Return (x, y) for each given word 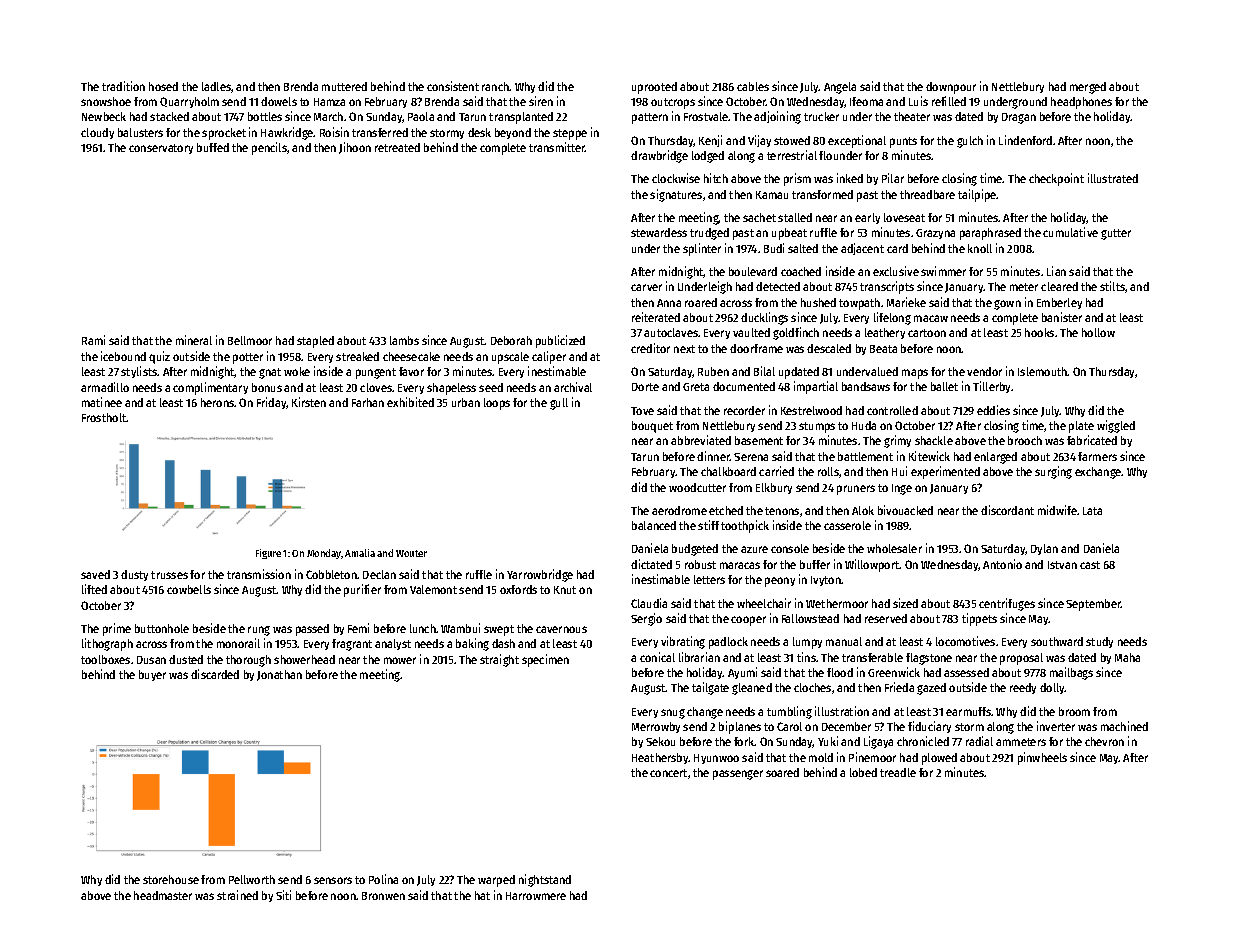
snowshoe (106, 101)
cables (753, 86)
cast (1090, 565)
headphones (1081, 103)
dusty (134, 575)
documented (744, 386)
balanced (654, 525)
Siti (283, 895)
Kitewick (929, 456)
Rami (93, 340)
